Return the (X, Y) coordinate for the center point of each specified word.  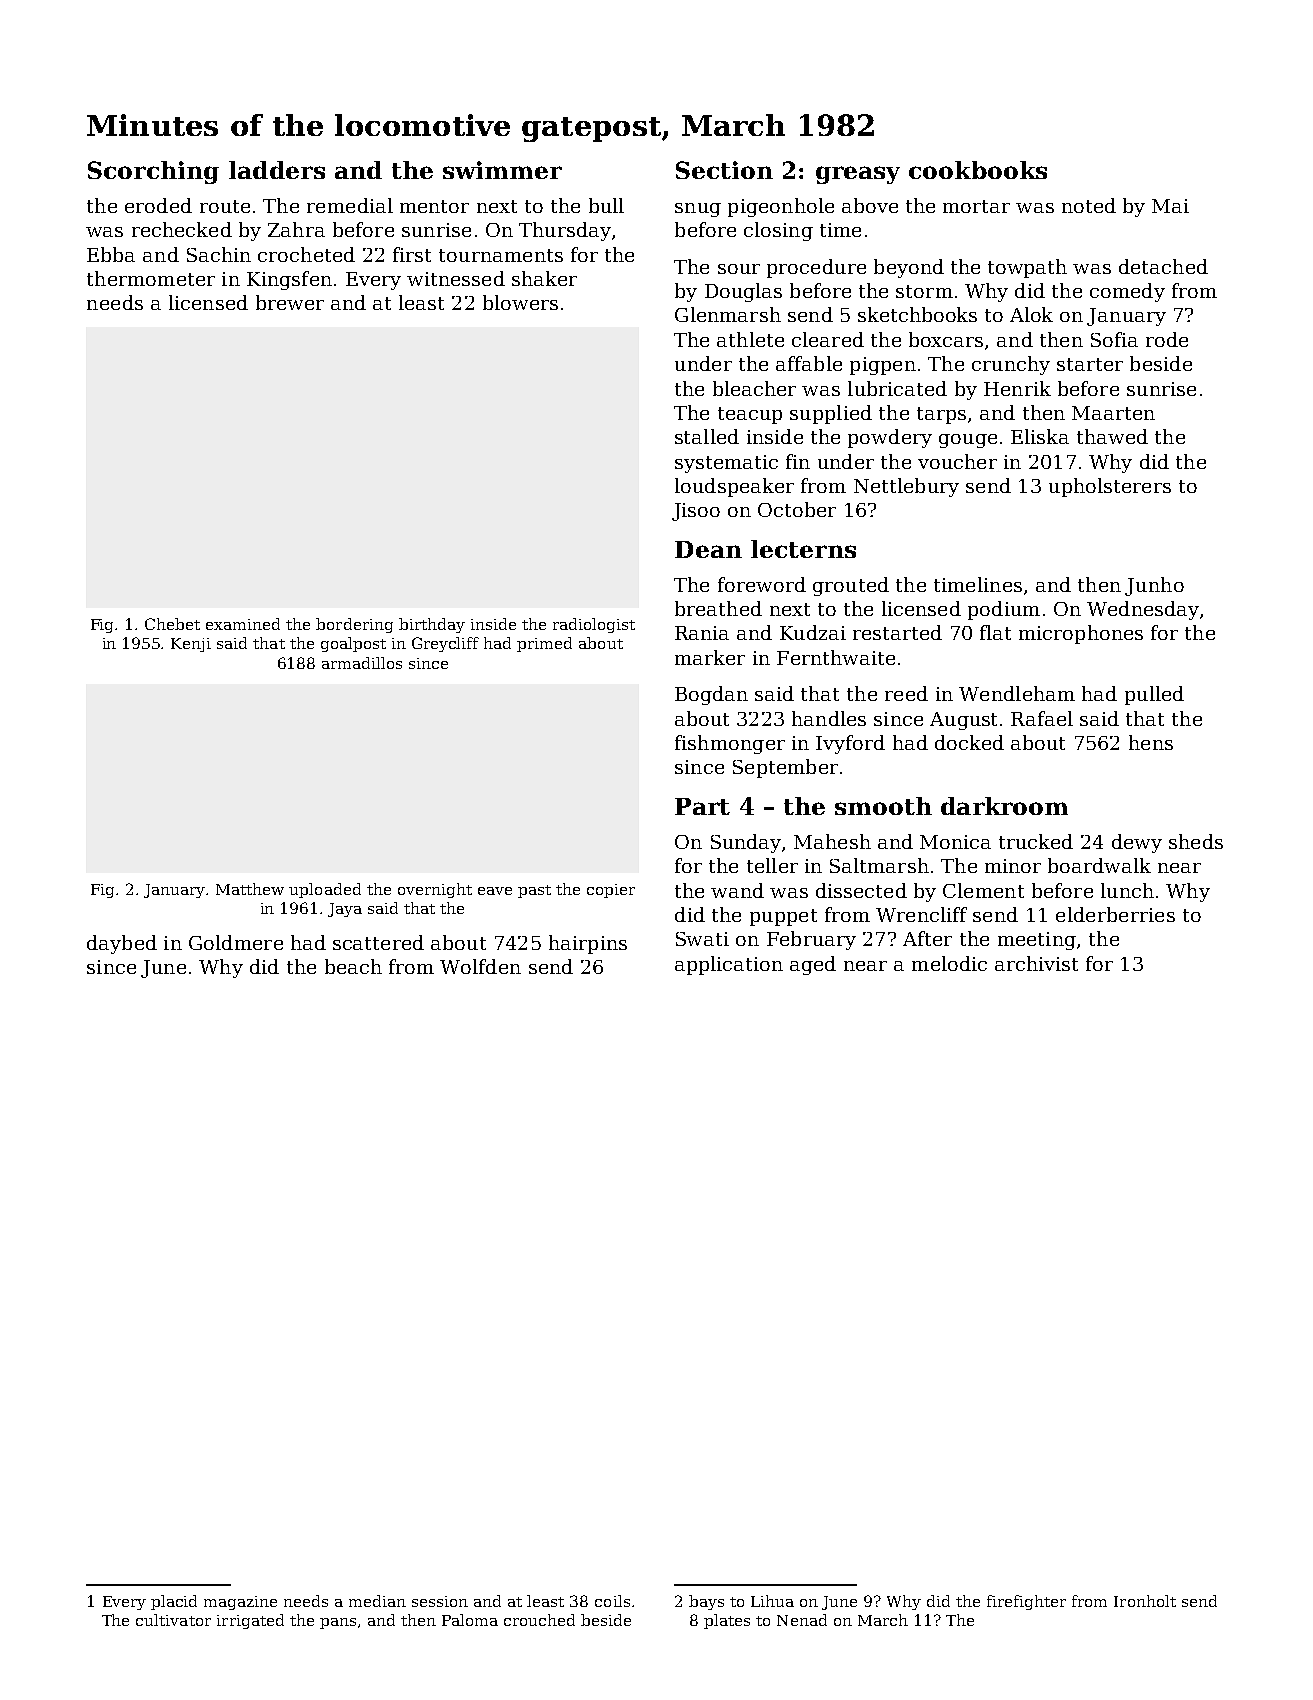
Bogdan (711, 695)
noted (1089, 205)
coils (612, 1601)
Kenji (191, 645)
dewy (1137, 843)
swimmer (502, 170)
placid (174, 1602)
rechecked (182, 229)
